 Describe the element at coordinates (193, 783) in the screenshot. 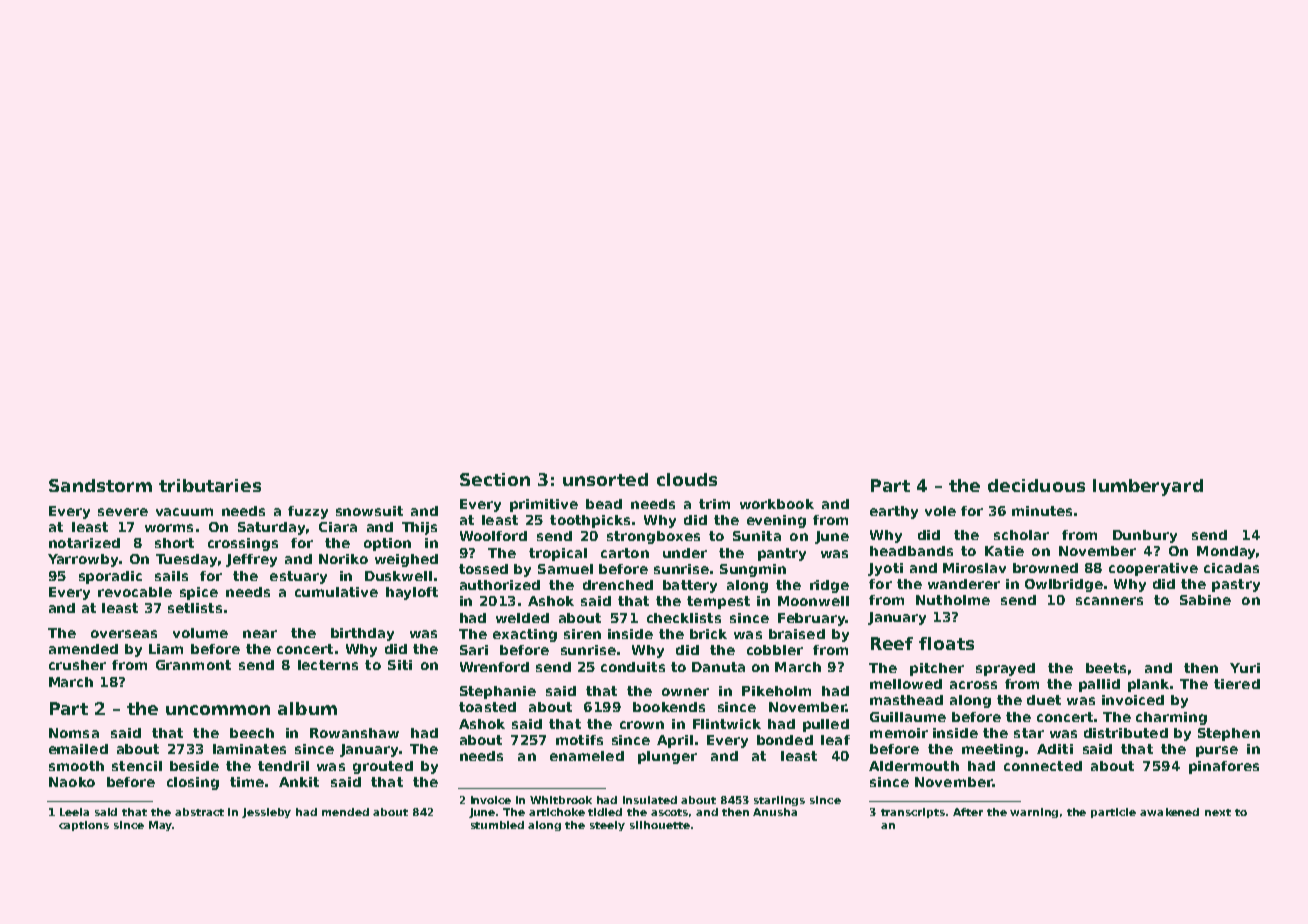

I see `closing` at that location.
